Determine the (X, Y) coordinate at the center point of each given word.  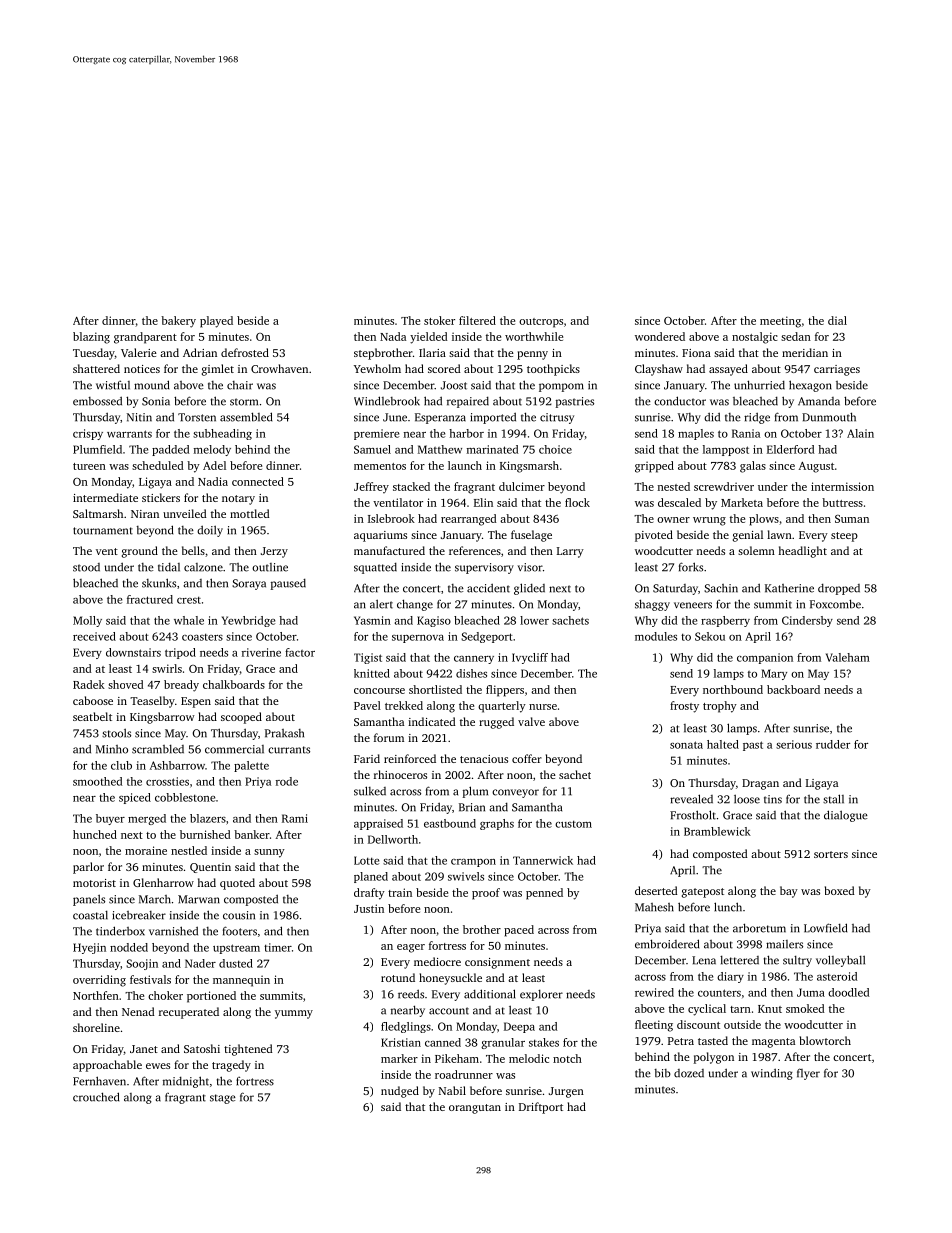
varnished (173, 931)
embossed (97, 401)
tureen (89, 466)
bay (789, 892)
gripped (654, 467)
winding (772, 1074)
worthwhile (534, 336)
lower (534, 620)
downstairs (133, 652)
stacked (411, 486)
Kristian (401, 1042)
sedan (796, 336)
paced (519, 931)
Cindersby (807, 621)
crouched (96, 1097)
